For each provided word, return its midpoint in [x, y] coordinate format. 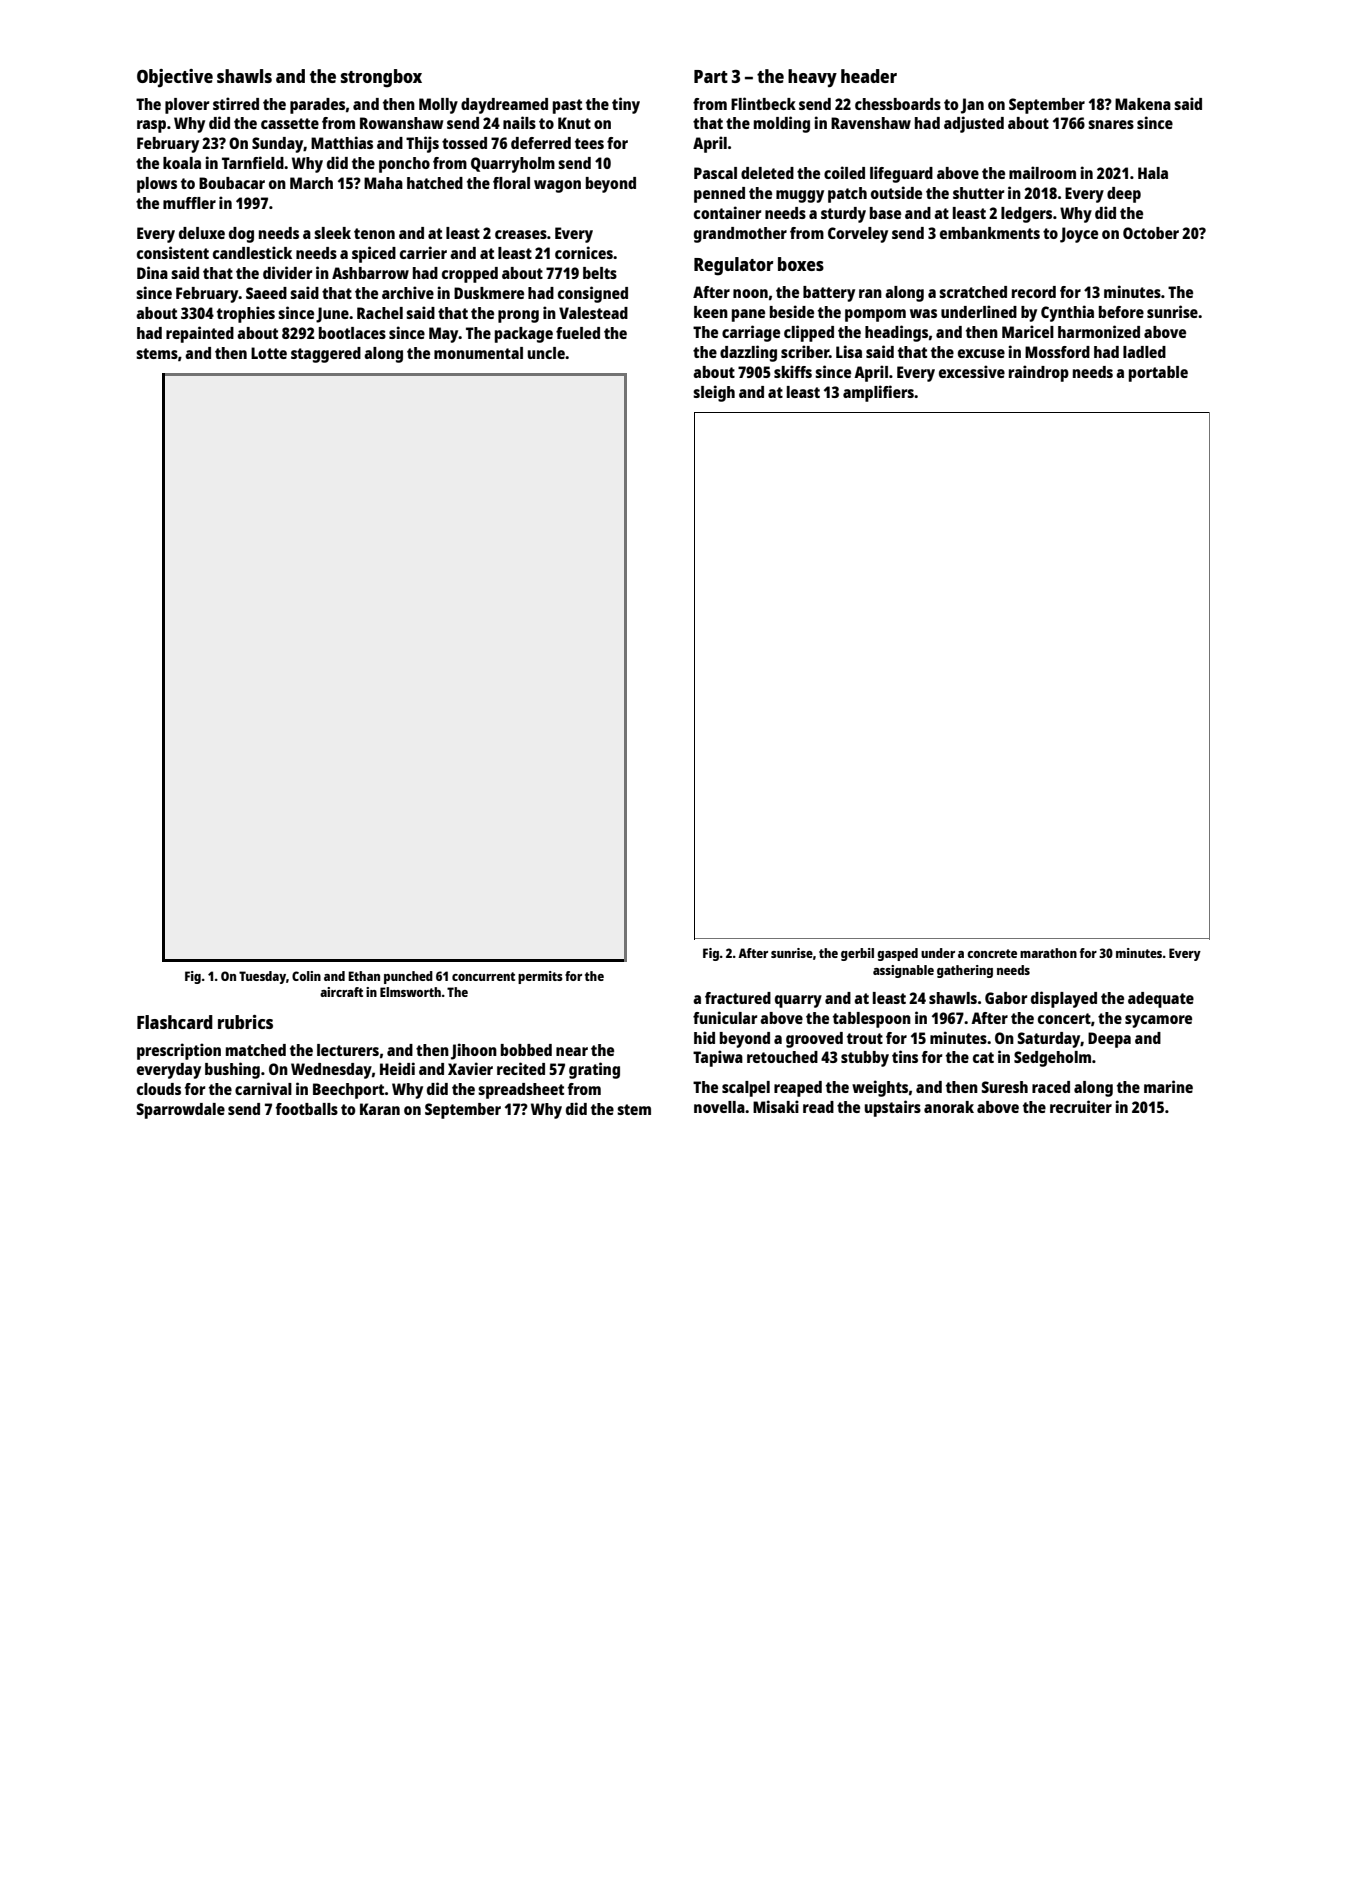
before [1121, 312]
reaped [798, 1089]
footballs [307, 1109]
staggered [326, 355]
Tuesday [262, 977]
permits [540, 977]
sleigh [714, 393]
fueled [578, 333]
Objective [175, 78]
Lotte [269, 353]
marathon [1048, 953]
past [567, 106]
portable [1158, 374]
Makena [1143, 104]
